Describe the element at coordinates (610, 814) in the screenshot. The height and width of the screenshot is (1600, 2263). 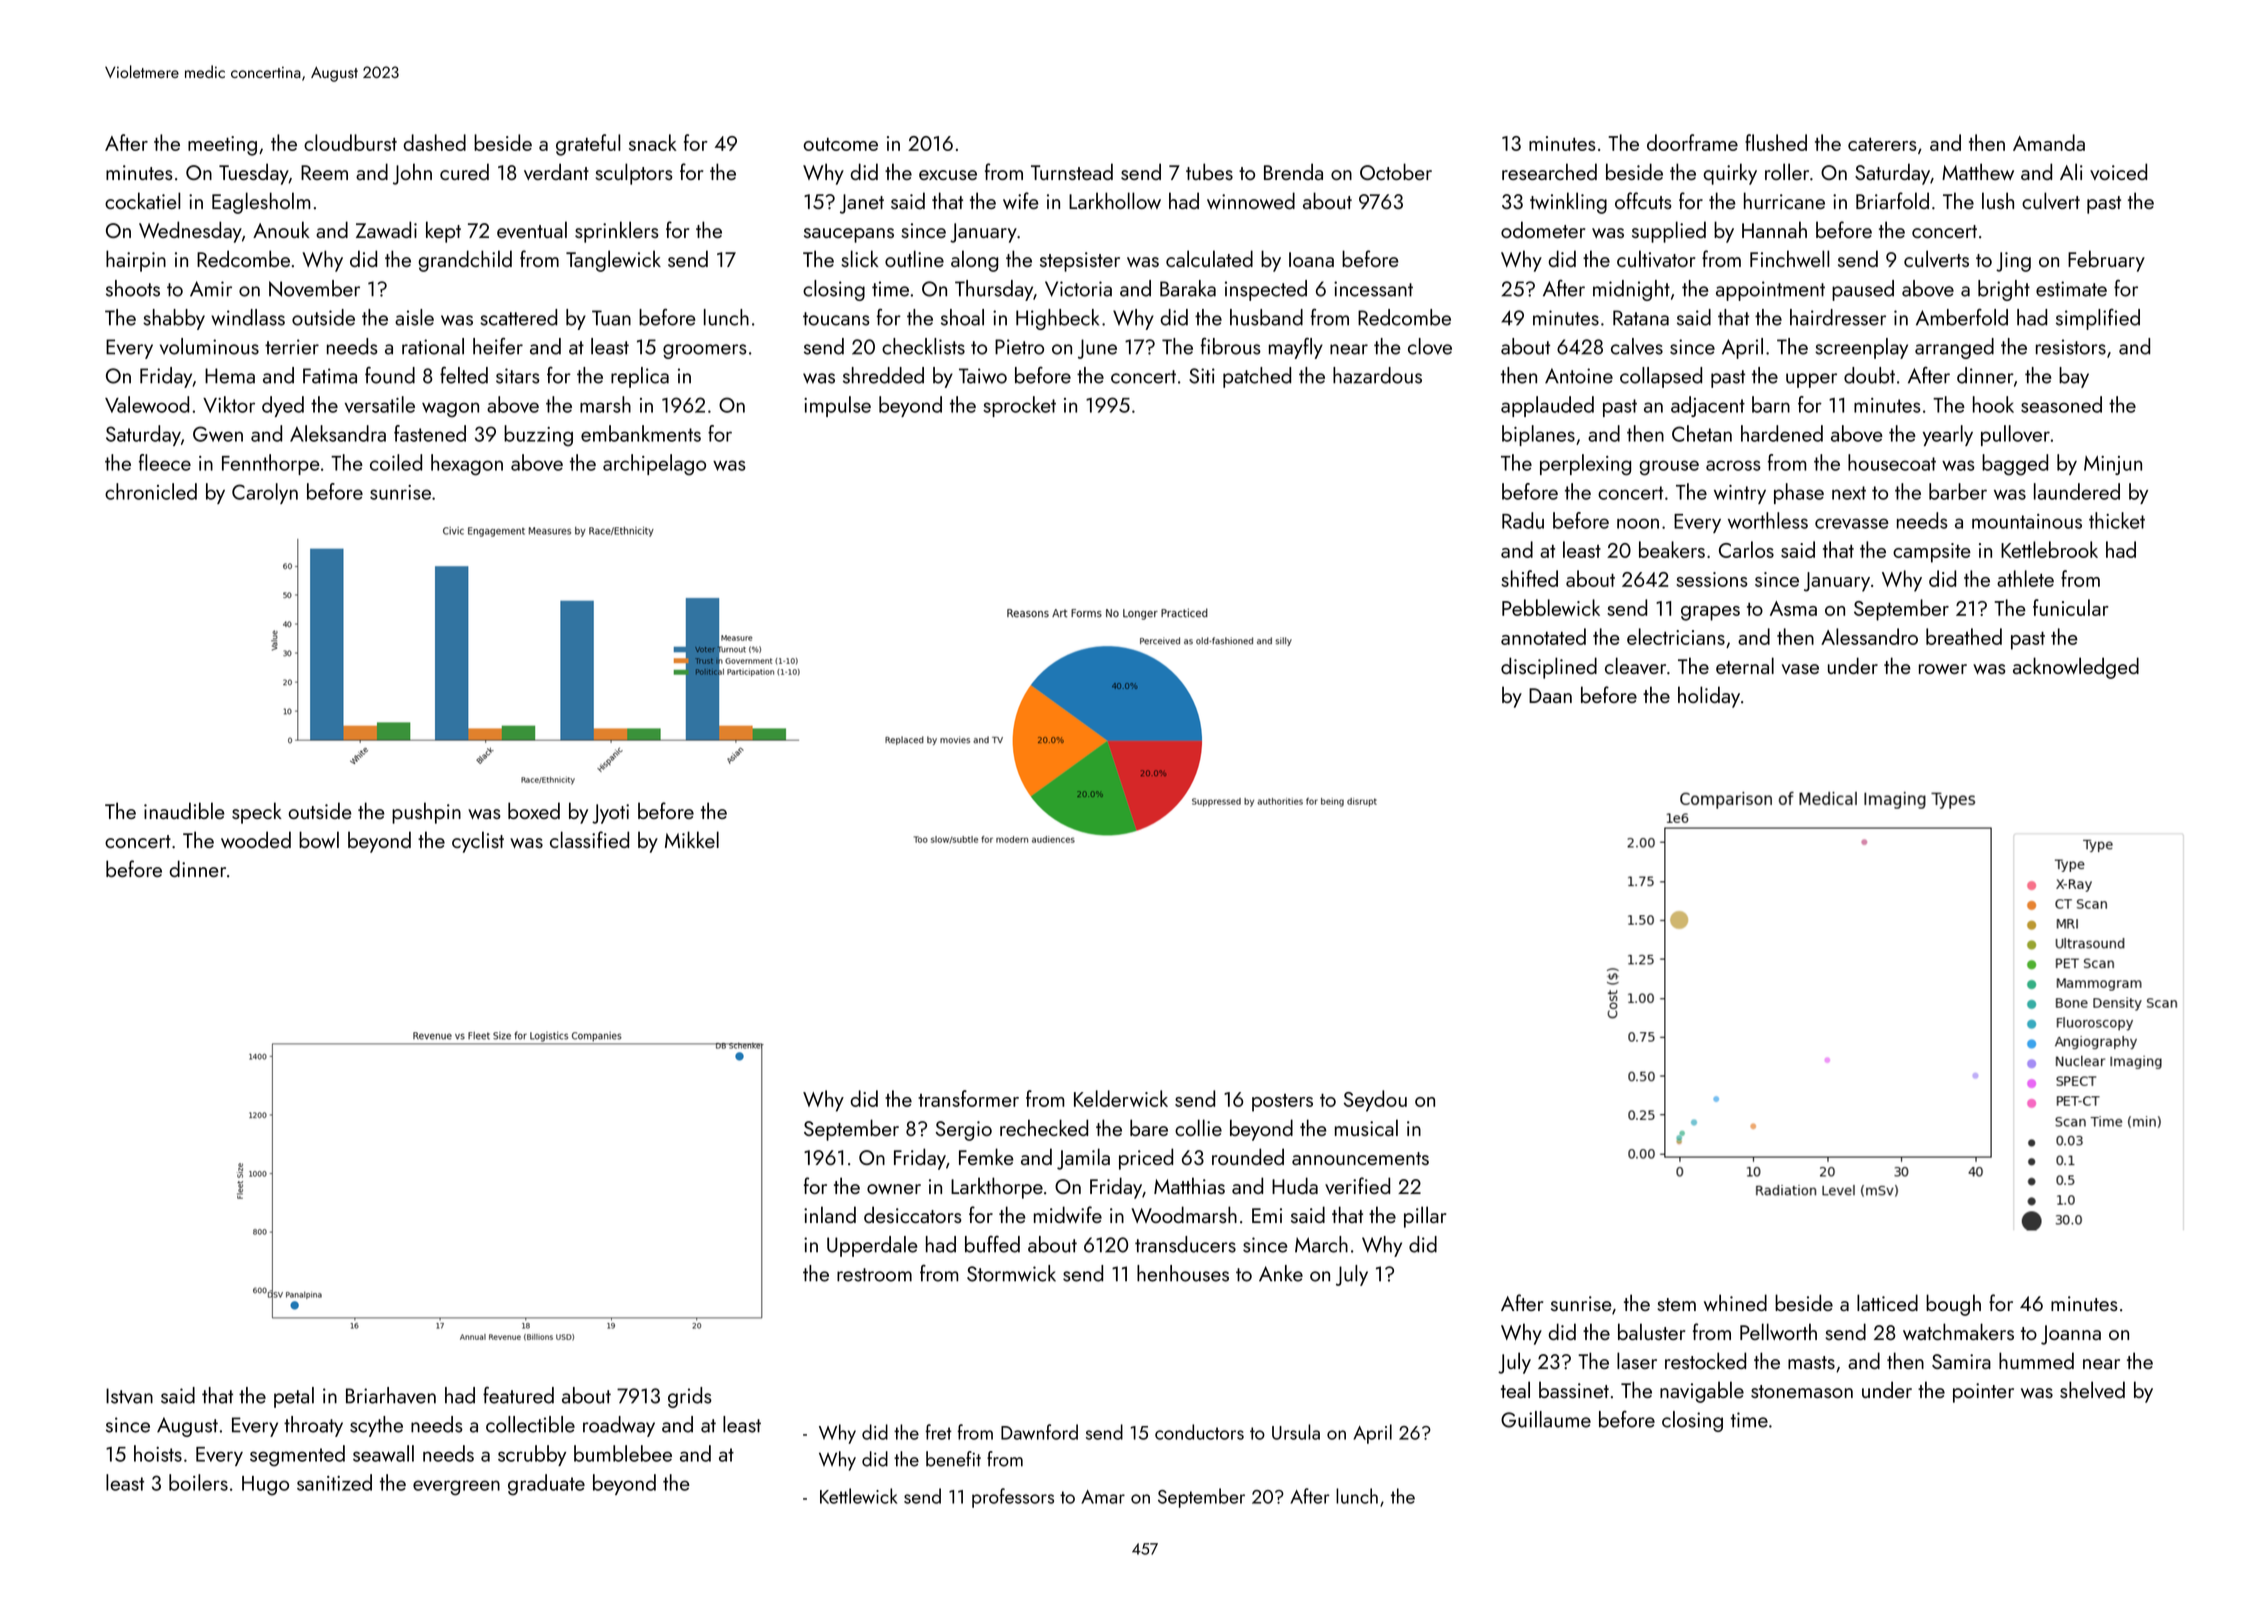
I see `Jyoti` at that location.
